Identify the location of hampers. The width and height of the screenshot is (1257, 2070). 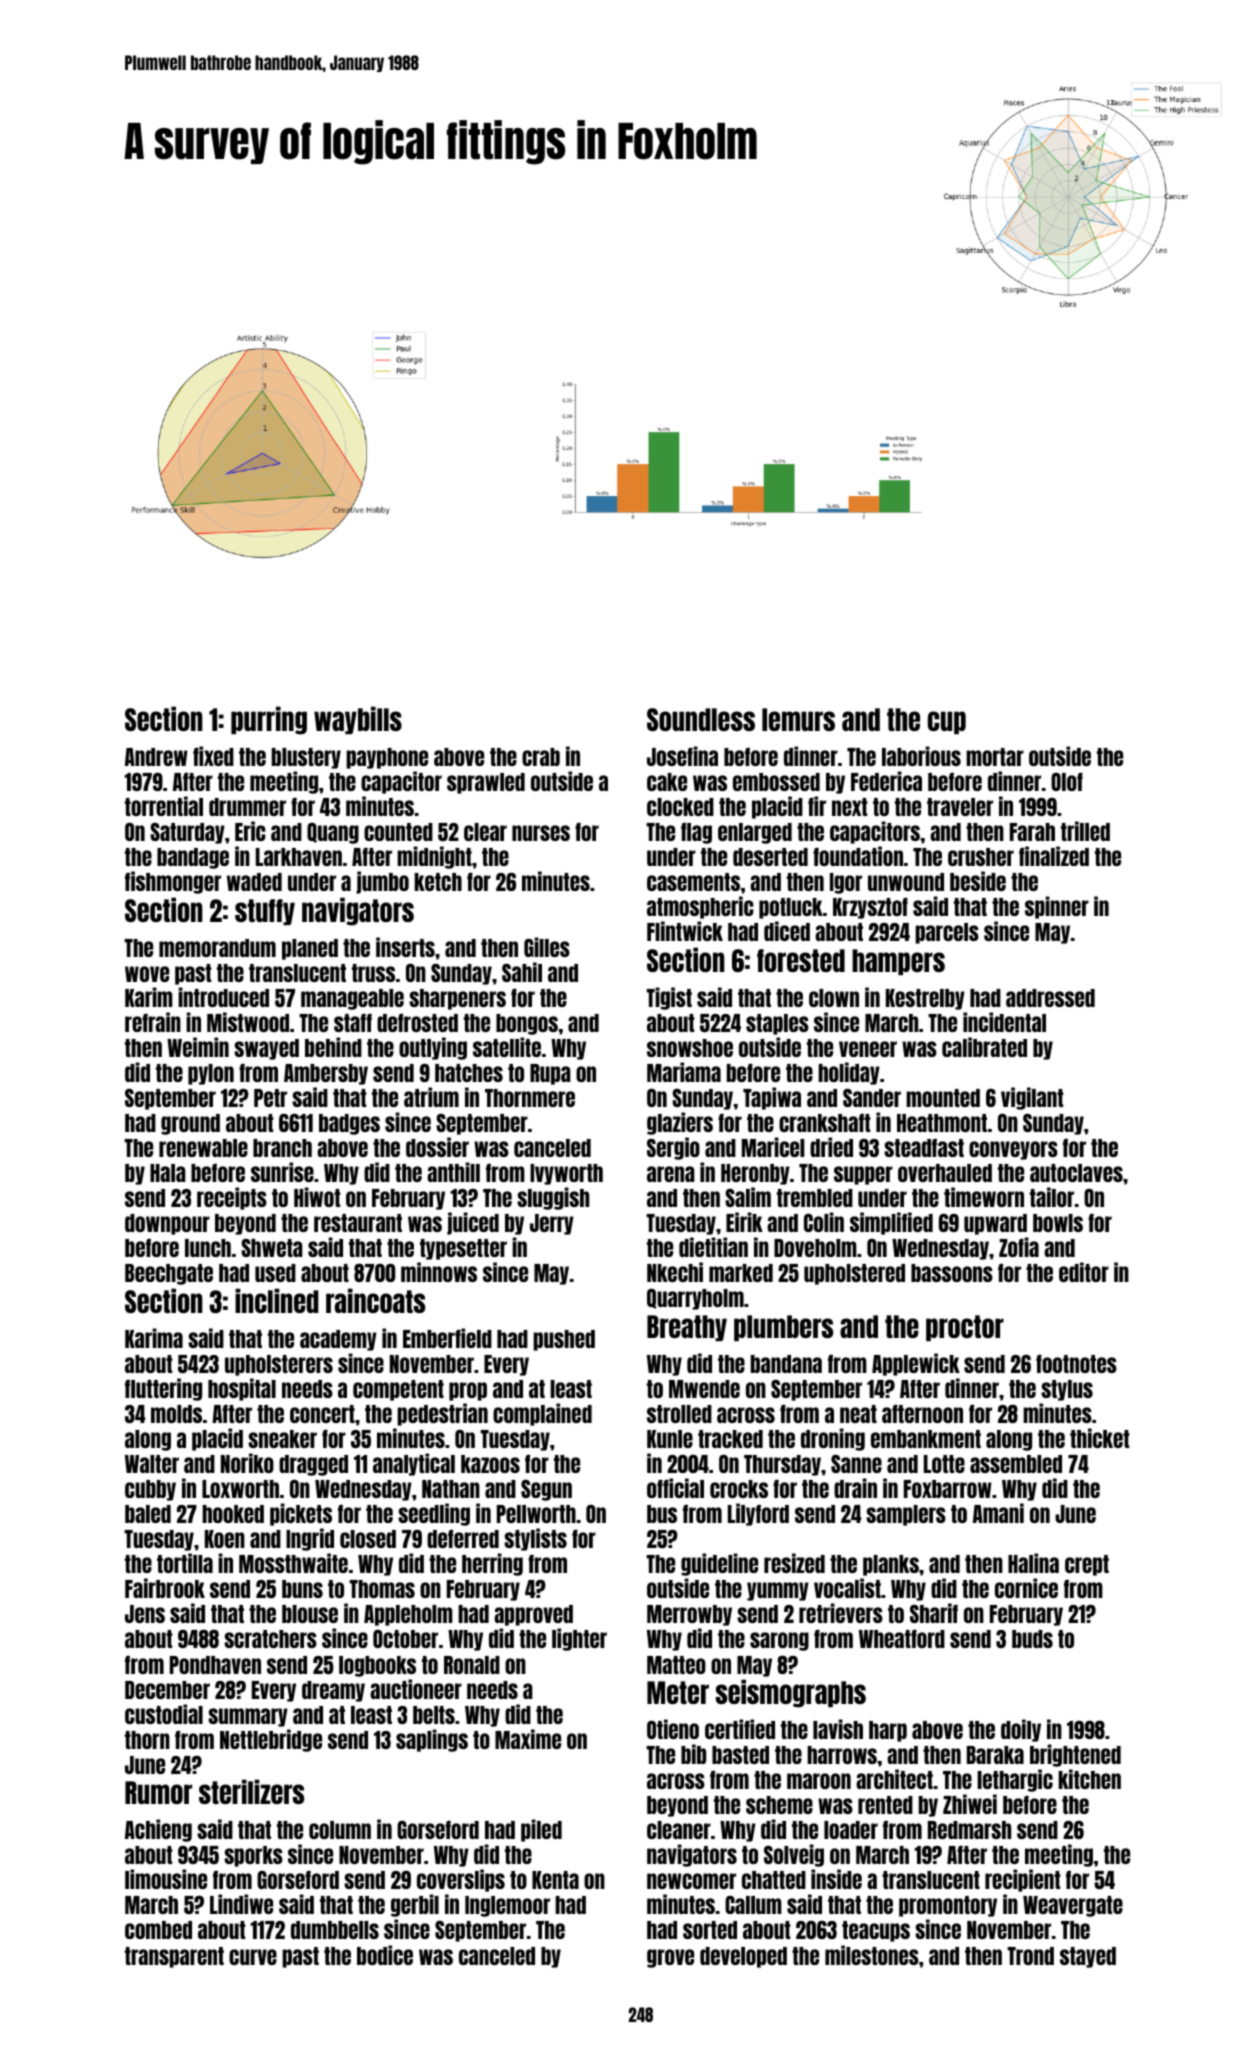
(898, 962).
